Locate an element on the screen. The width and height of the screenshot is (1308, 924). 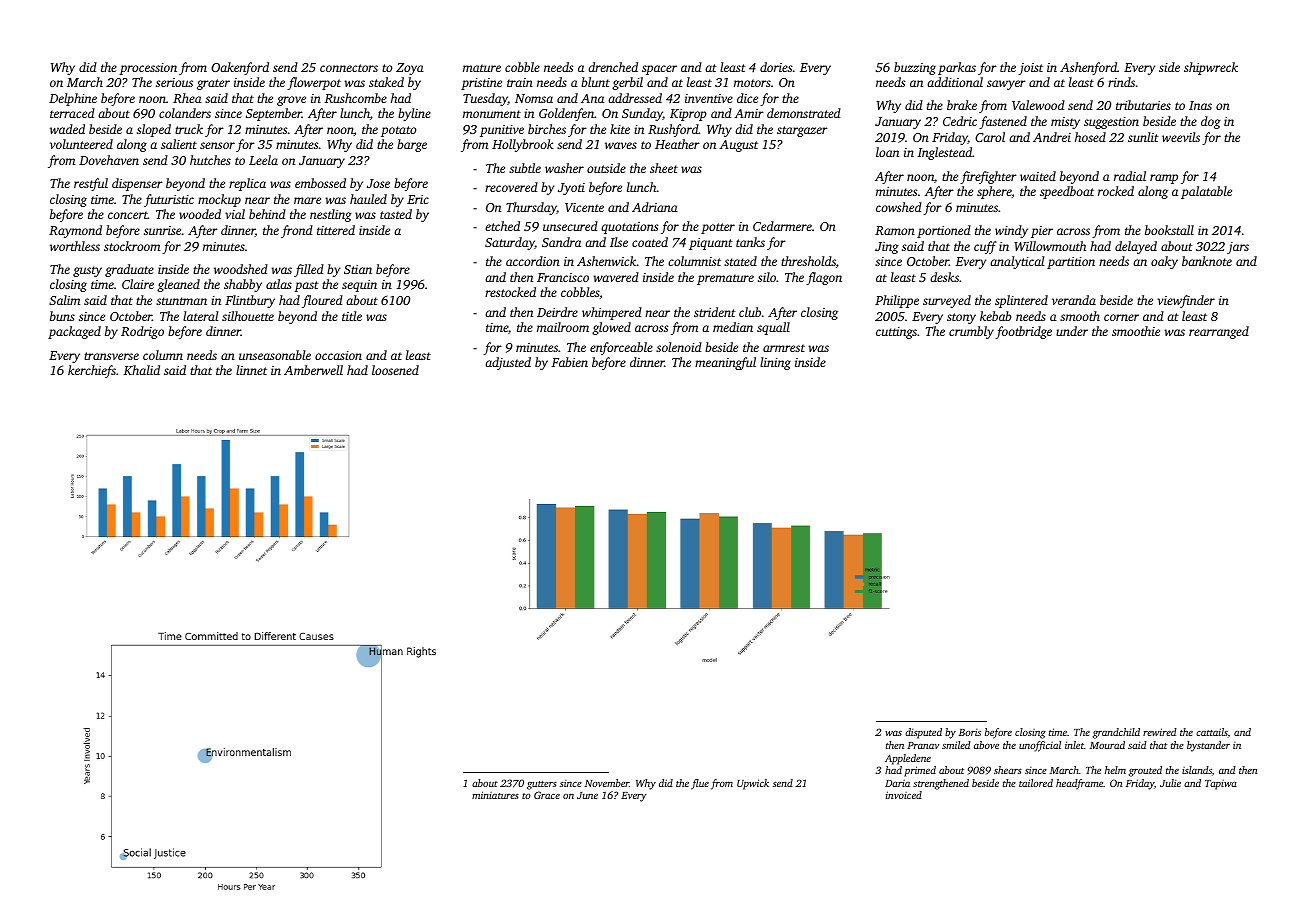
gutters is located at coordinates (542, 785).
